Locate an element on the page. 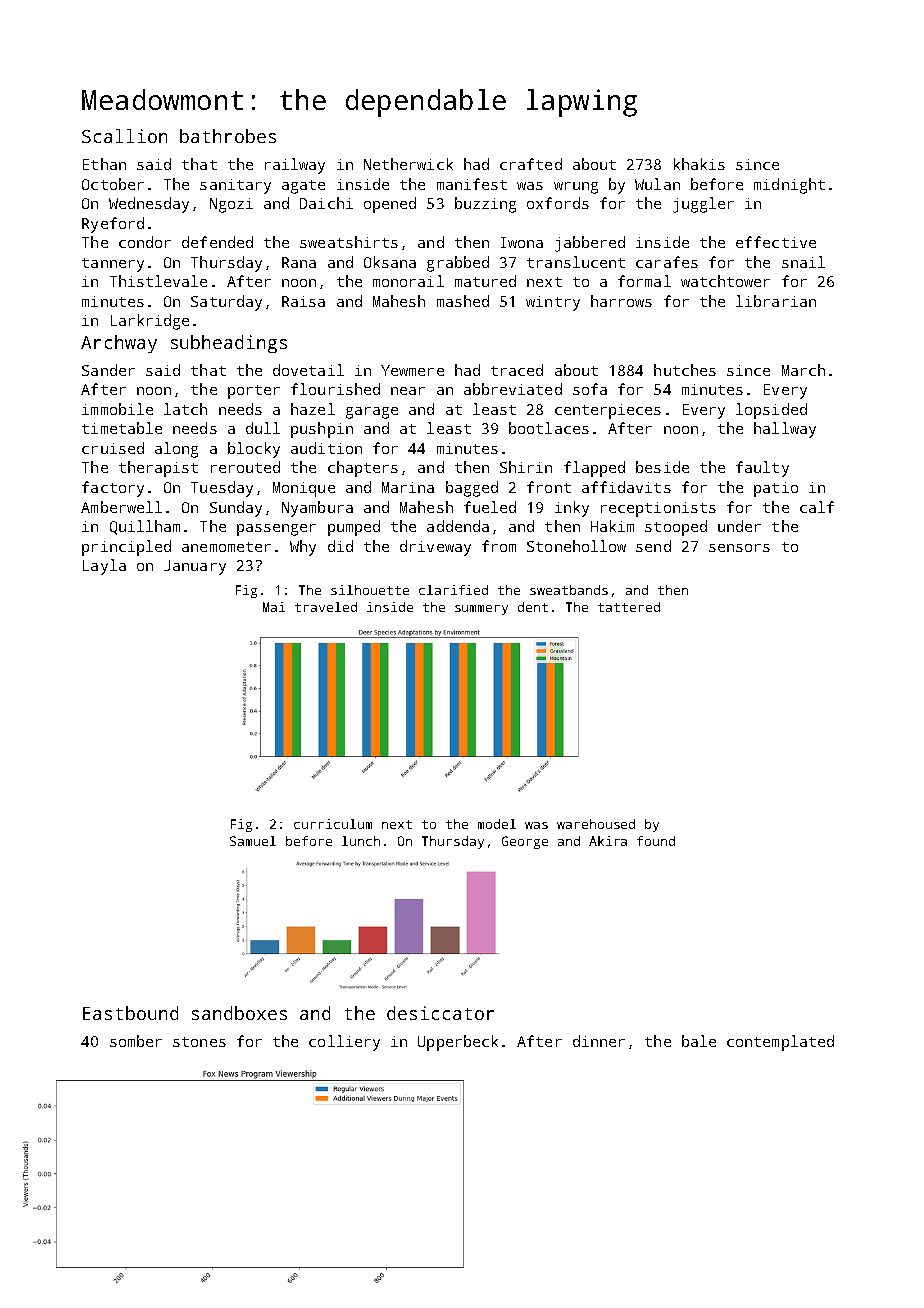 This document has height=1308, width=924. from is located at coordinates (499, 546).
